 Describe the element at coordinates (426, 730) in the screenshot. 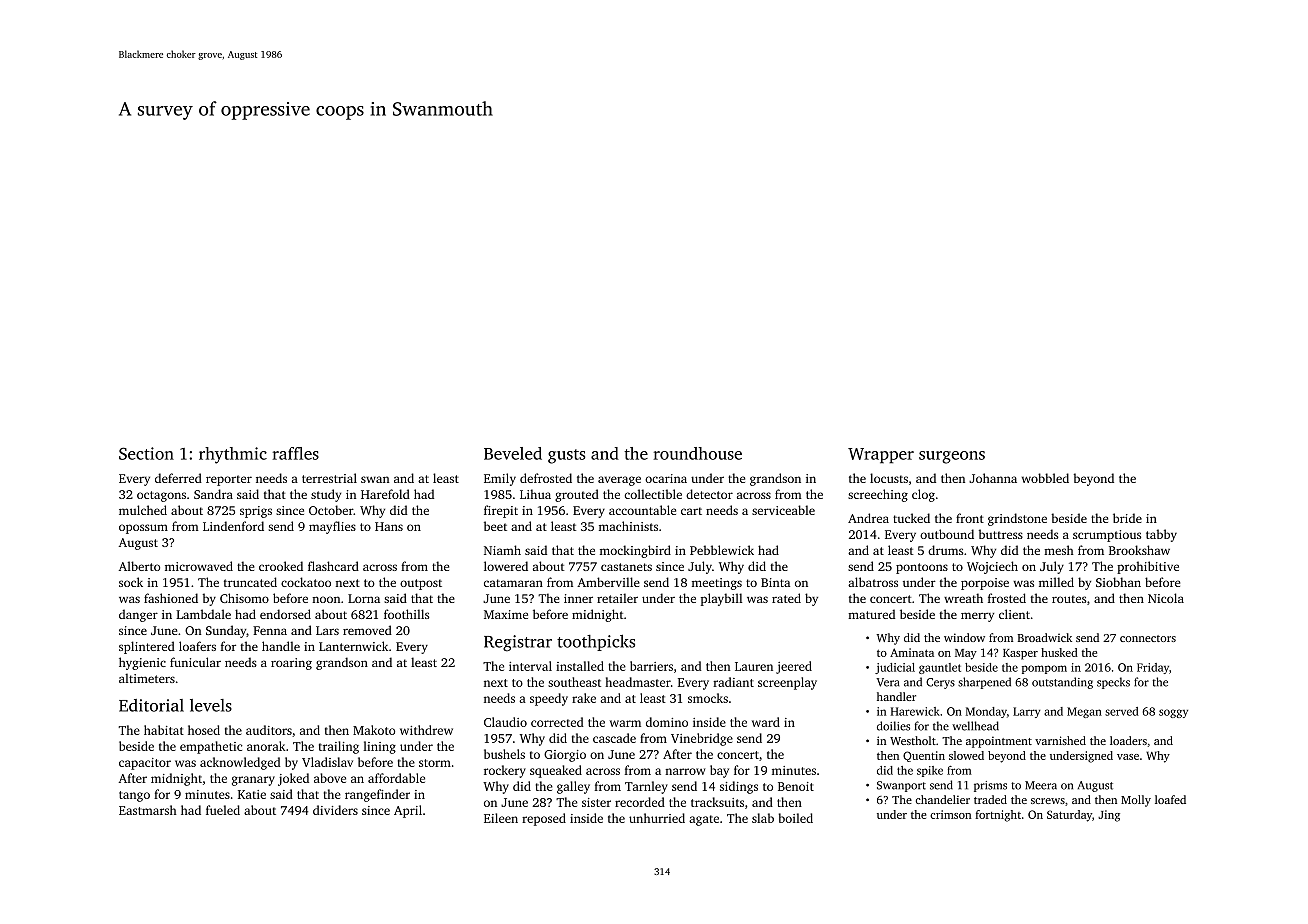

I see `withdrew` at that location.
